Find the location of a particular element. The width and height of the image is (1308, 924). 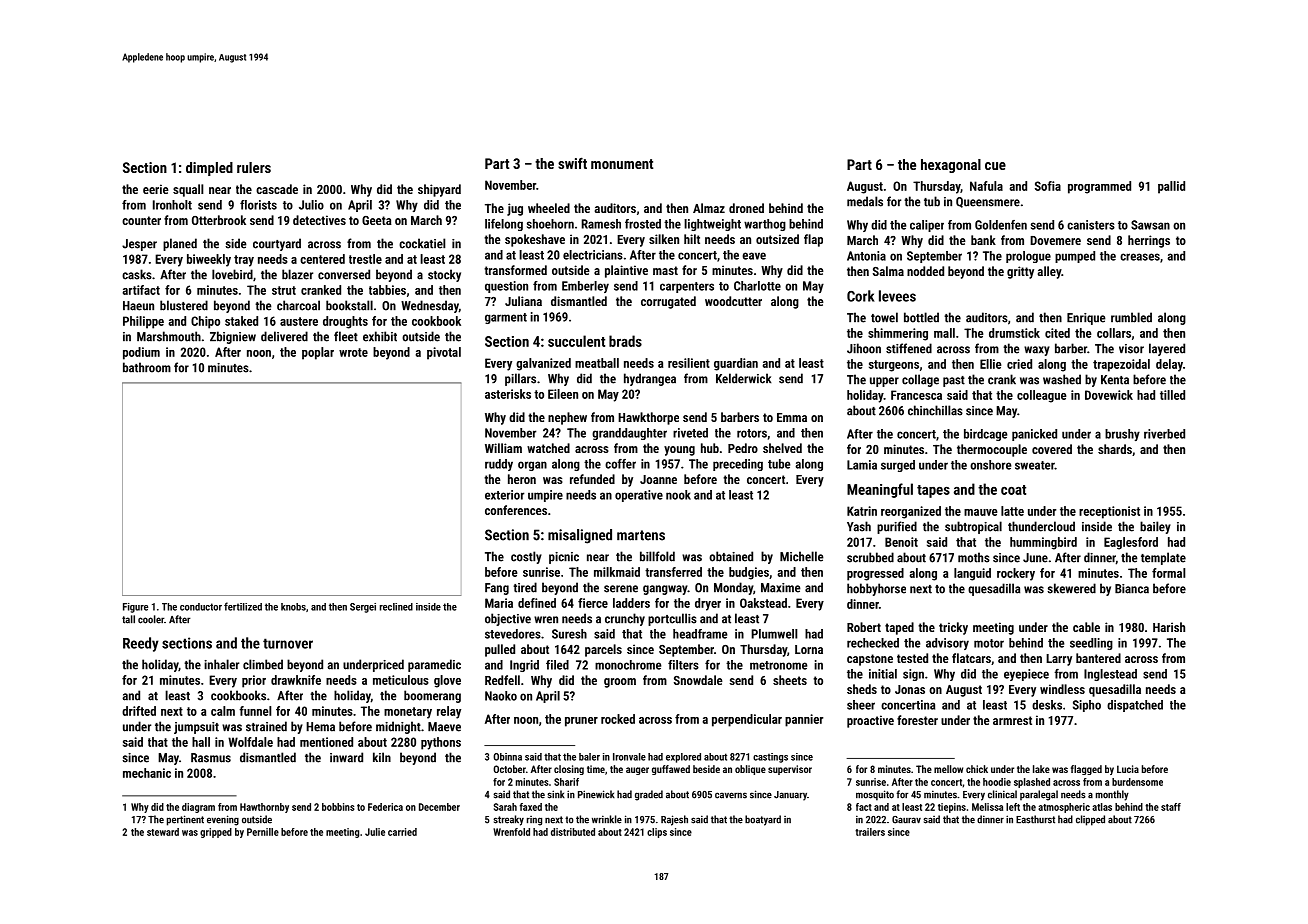

exterior is located at coordinates (504, 495).
